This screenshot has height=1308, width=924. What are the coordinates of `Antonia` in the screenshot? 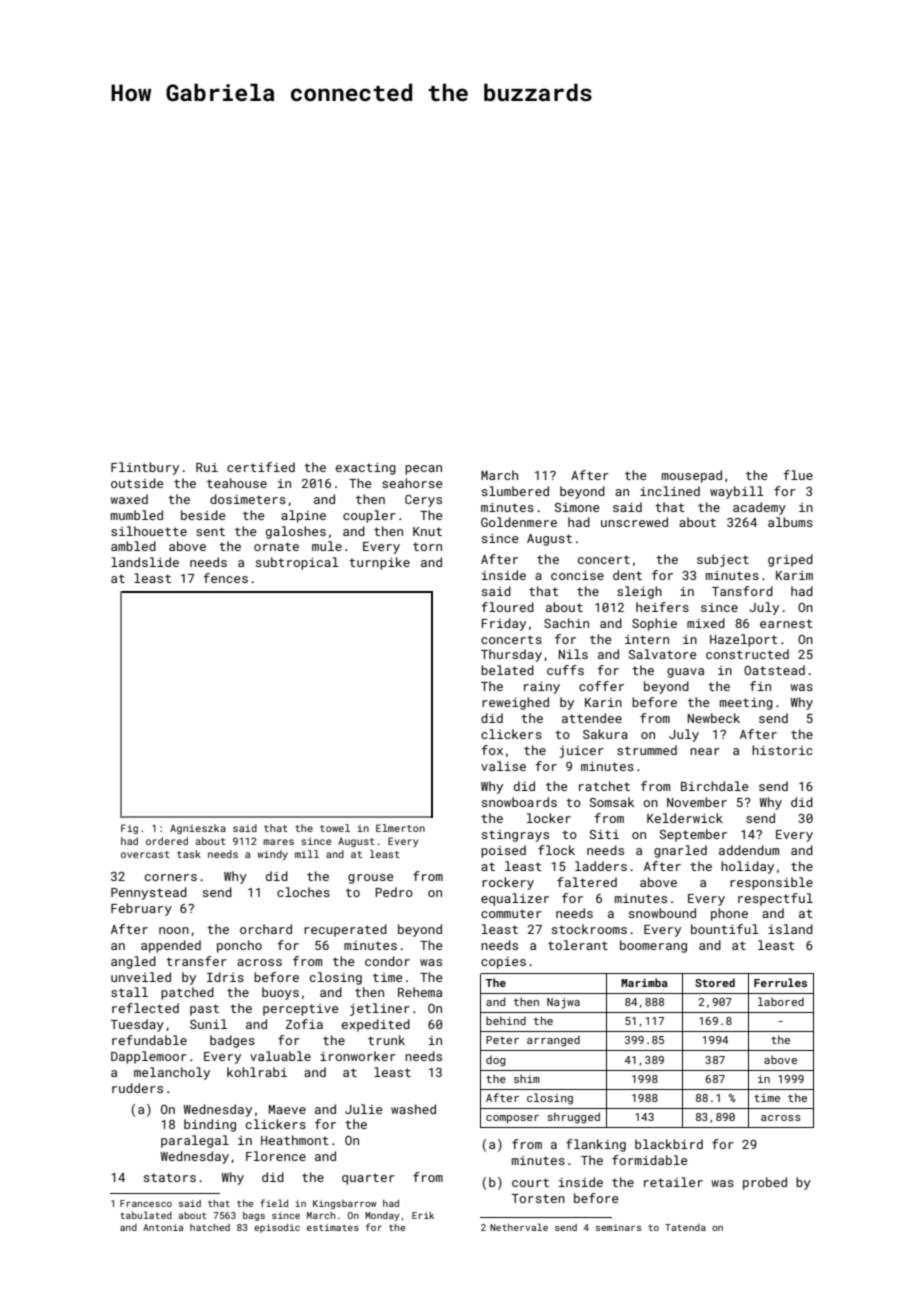 It's located at (163, 1227).
